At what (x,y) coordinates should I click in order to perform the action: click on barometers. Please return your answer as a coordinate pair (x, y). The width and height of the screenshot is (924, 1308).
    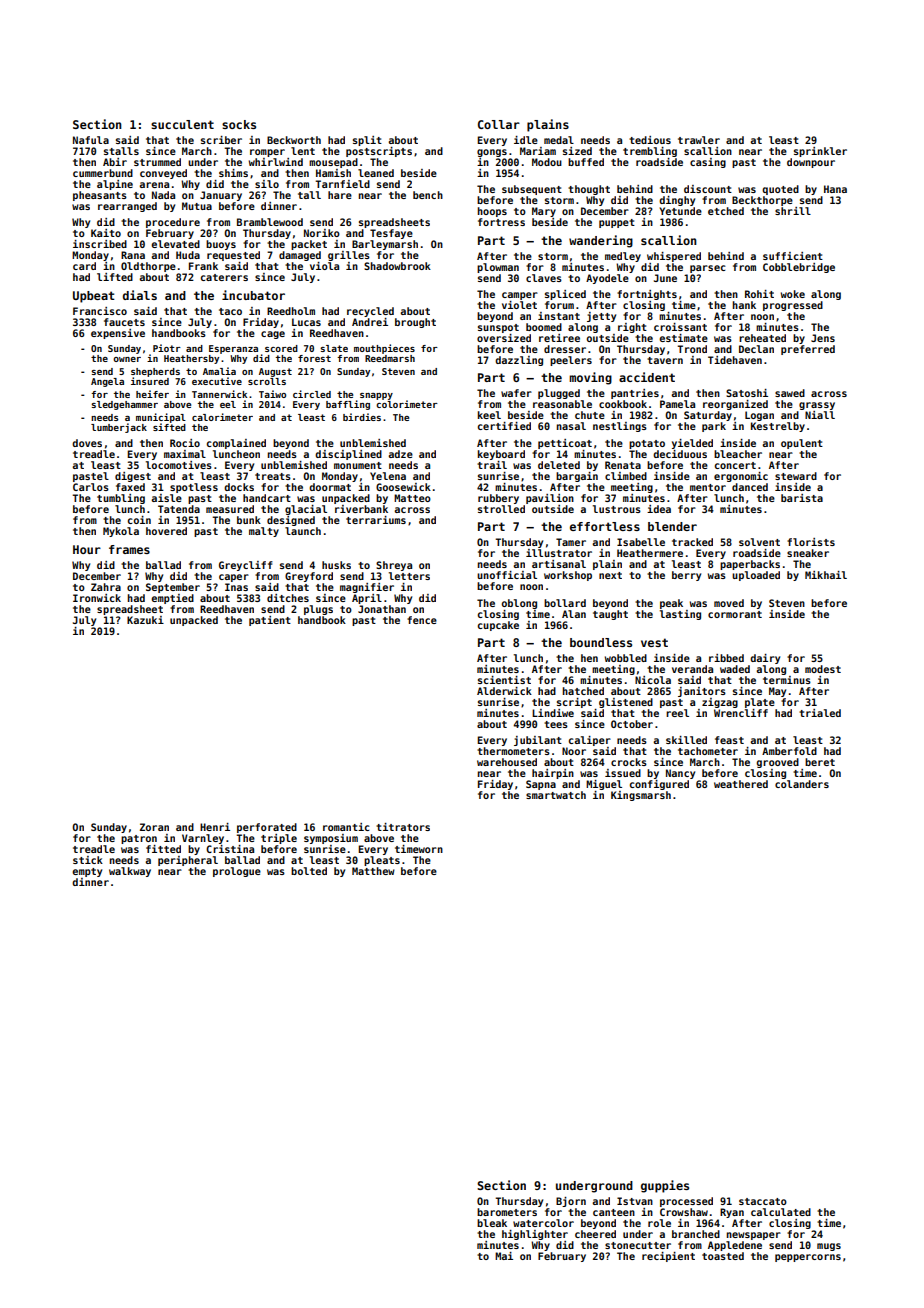
    Looking at the image, I should click on (507, 1212).
